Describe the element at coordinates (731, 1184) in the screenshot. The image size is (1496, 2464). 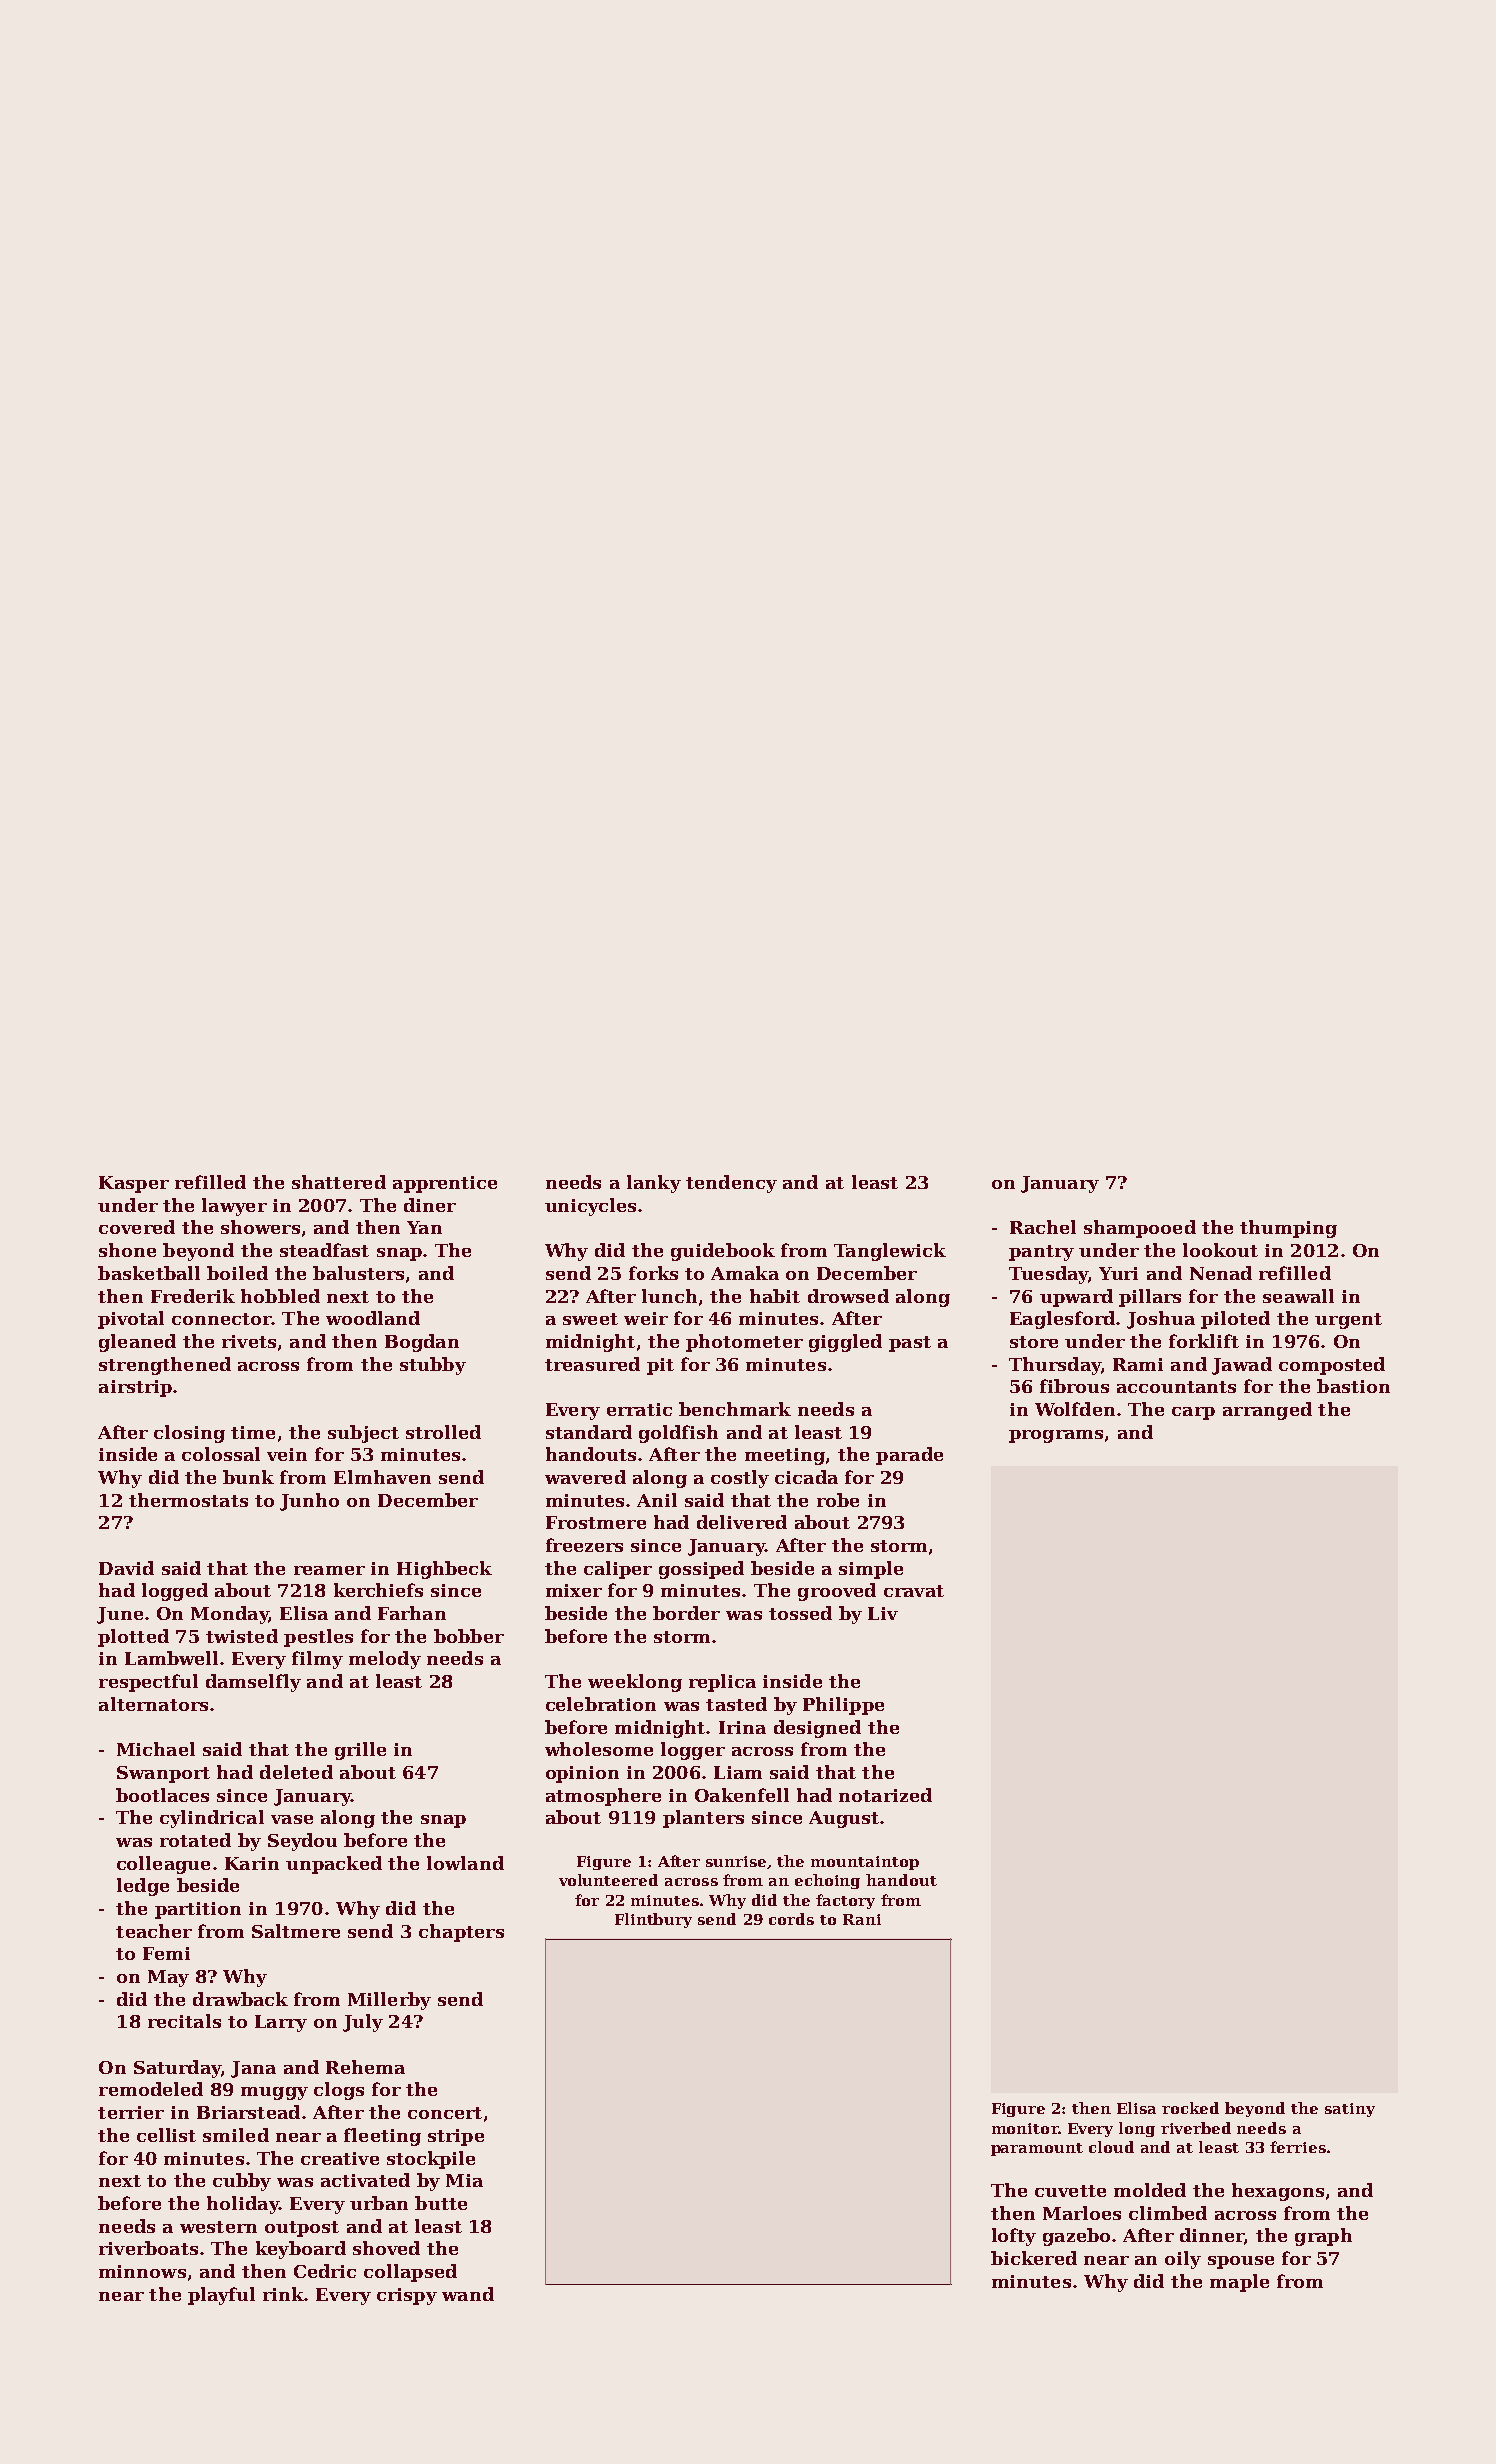
I see `tendency` at that location.
